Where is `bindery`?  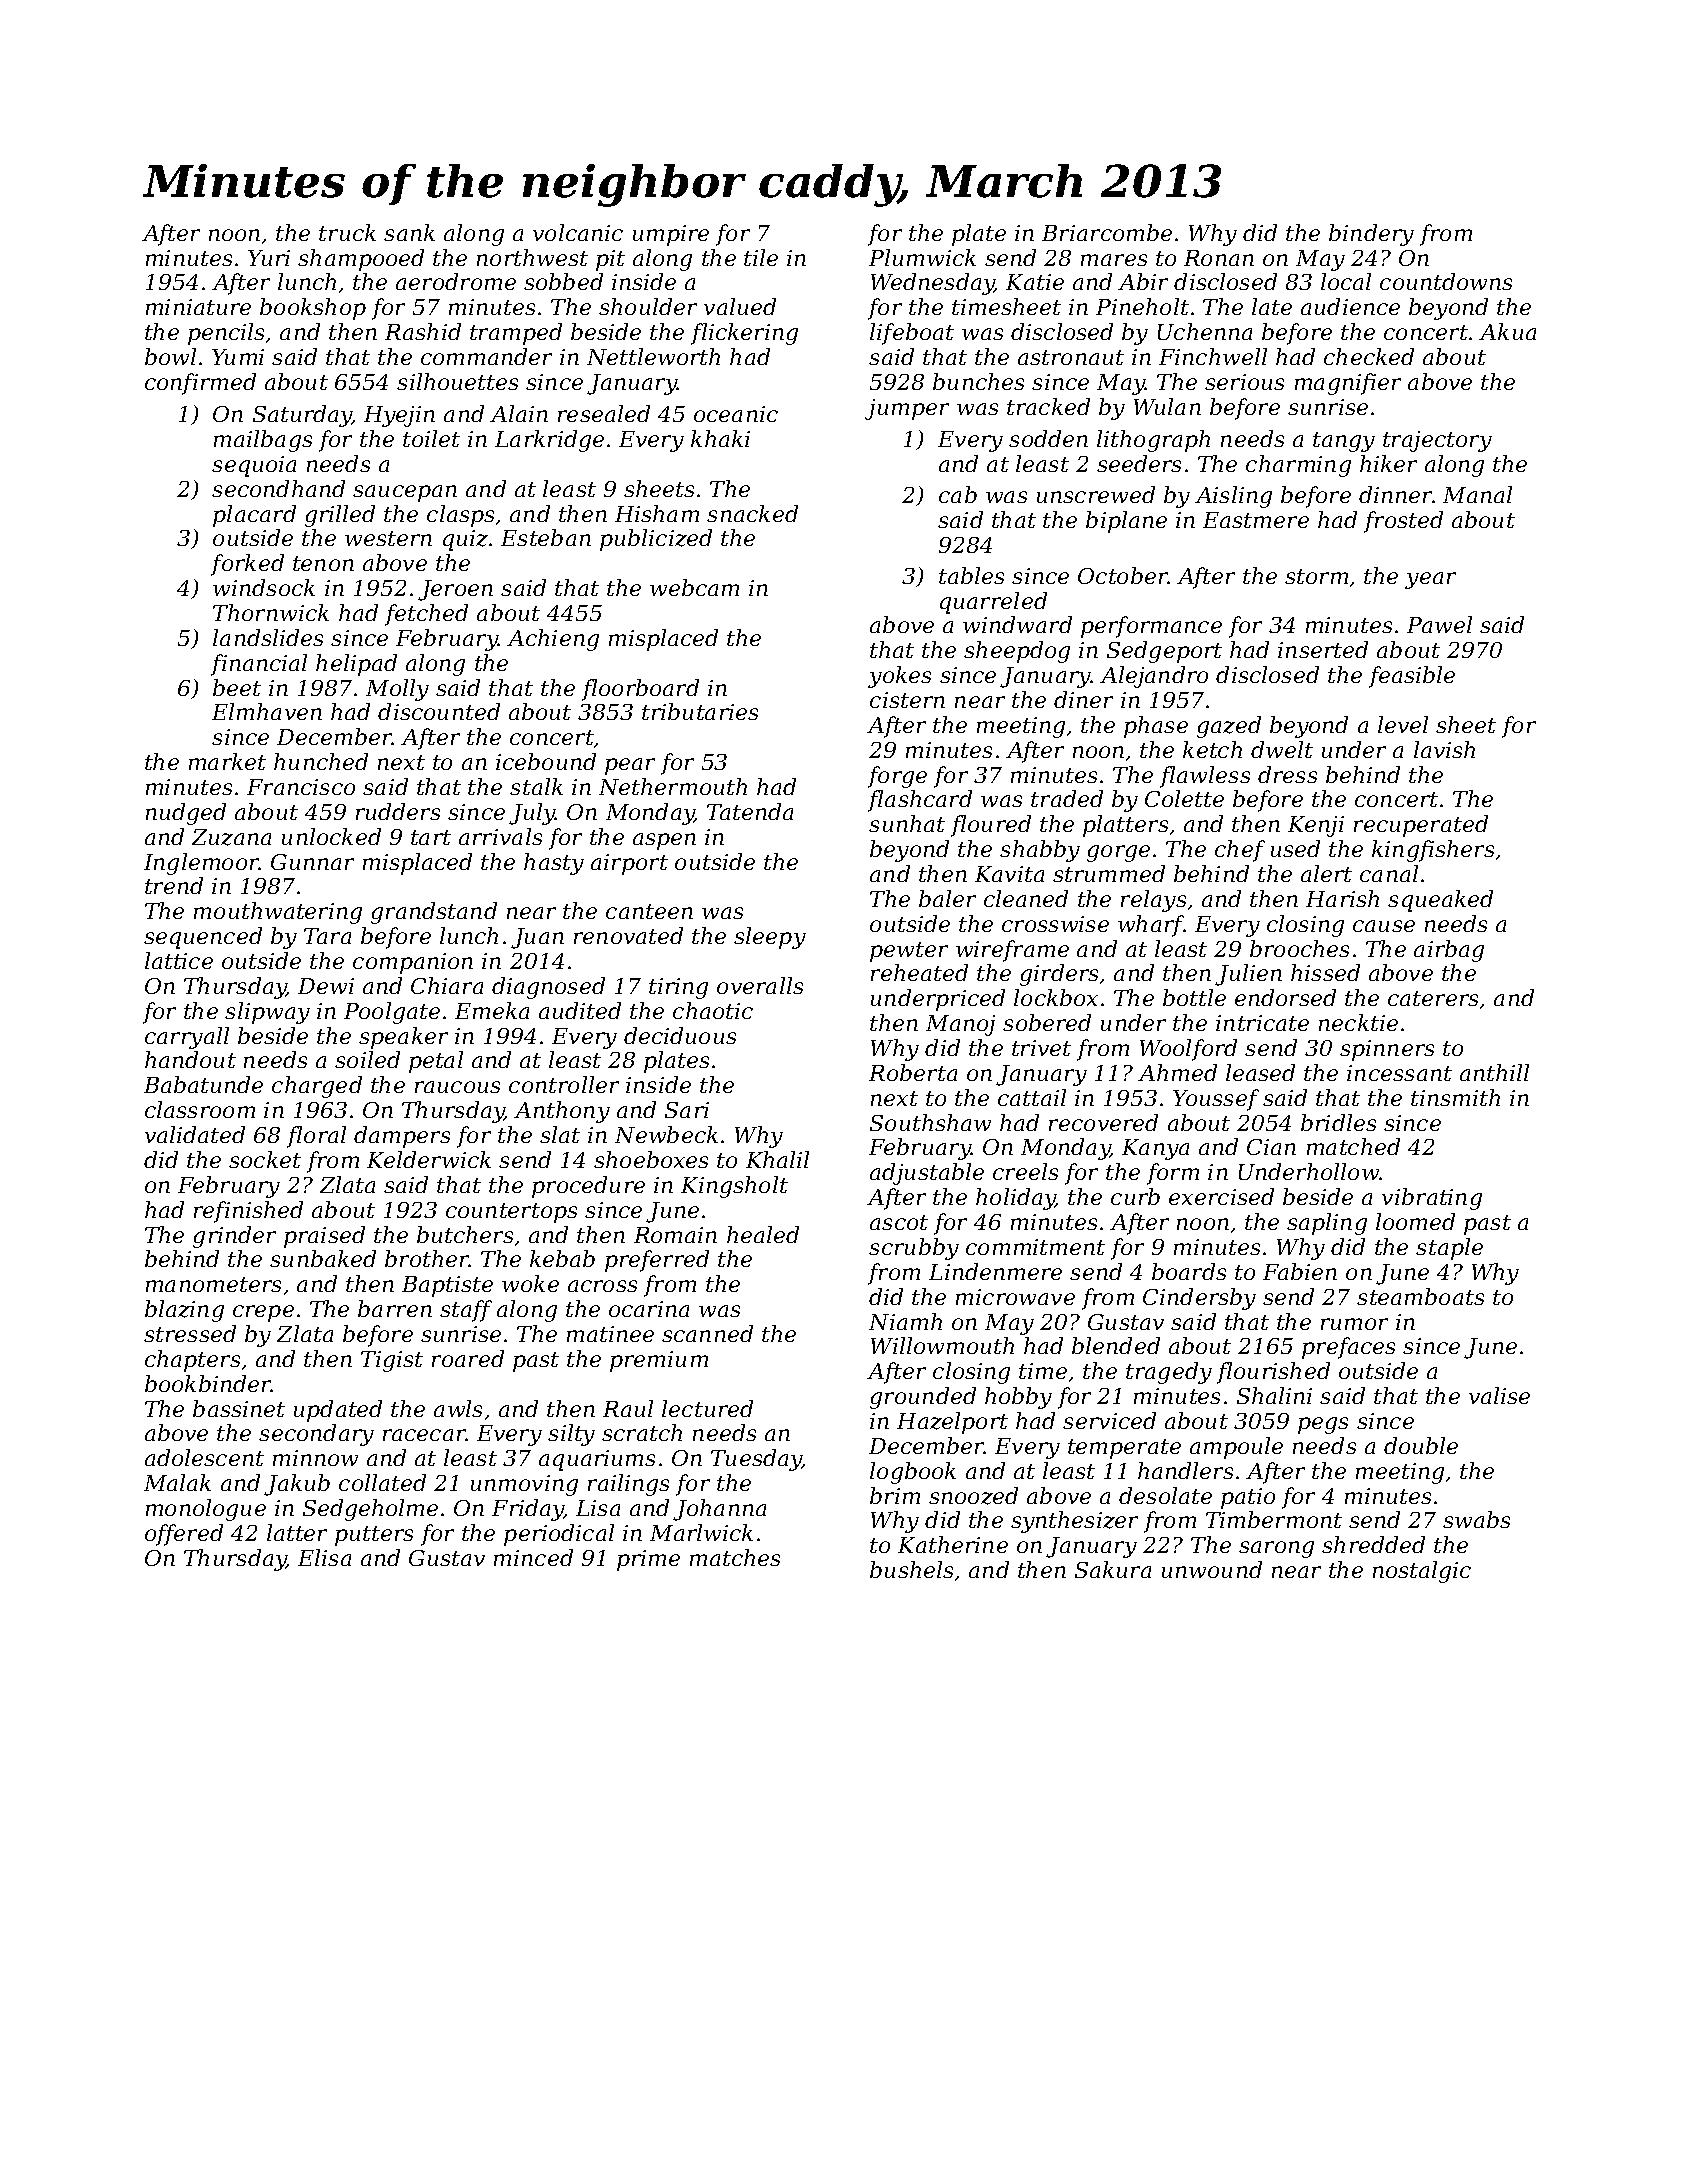 bindery is located at coordinates (1371, 235).
